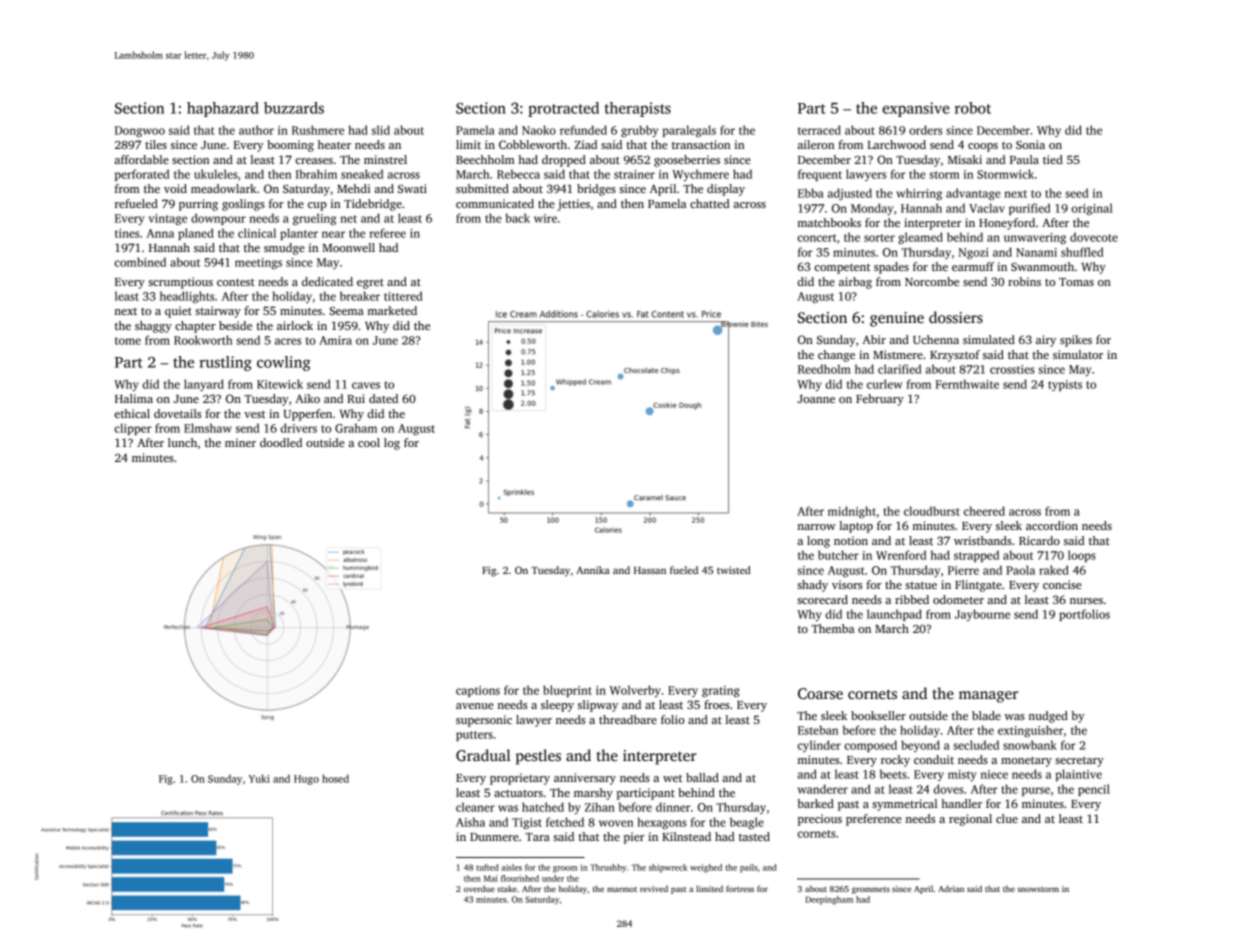  Describe the element at coordinates (223, 109) in the screenshot. I see `haphazard` at that location.
